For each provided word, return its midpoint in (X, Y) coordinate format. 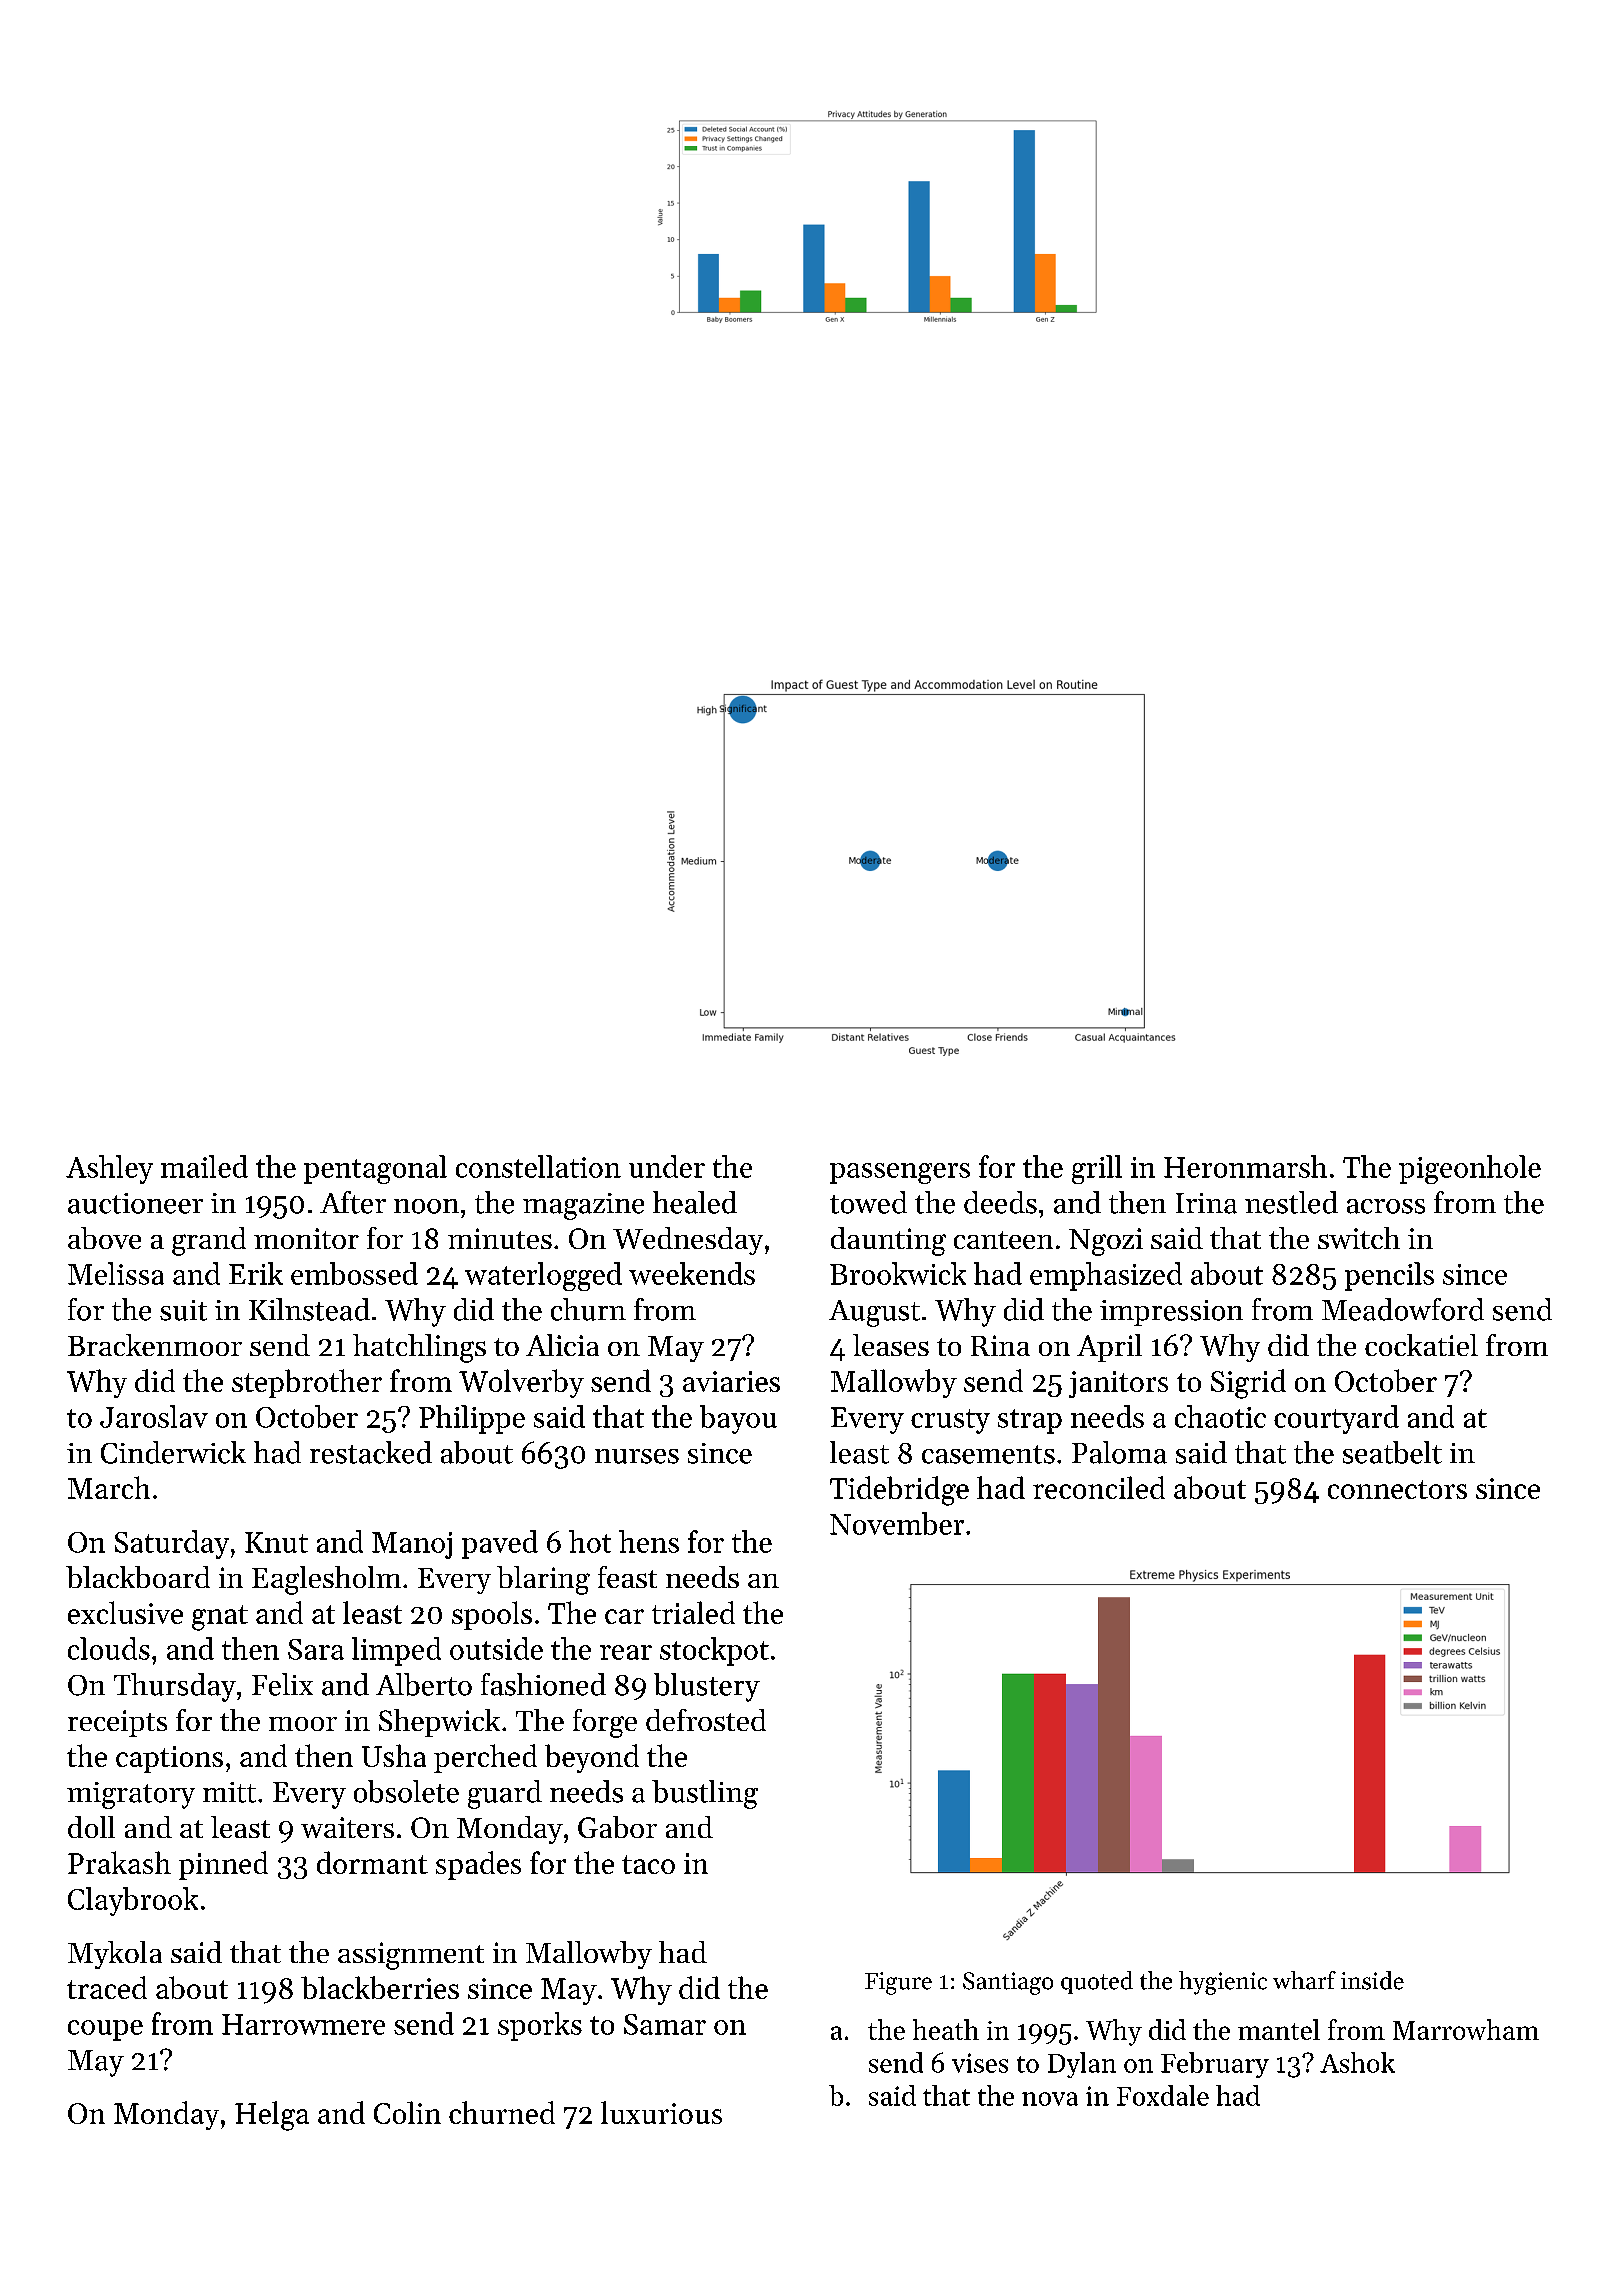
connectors (1397, 1489)
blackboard (138, 1577)
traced (107, 1987)
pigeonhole (1470, 1169)
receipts (117, 1723)
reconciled (1099, 1487)
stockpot (714, 1651)
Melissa (116, 1273)
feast (627, 1577)
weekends (692, 1273)
